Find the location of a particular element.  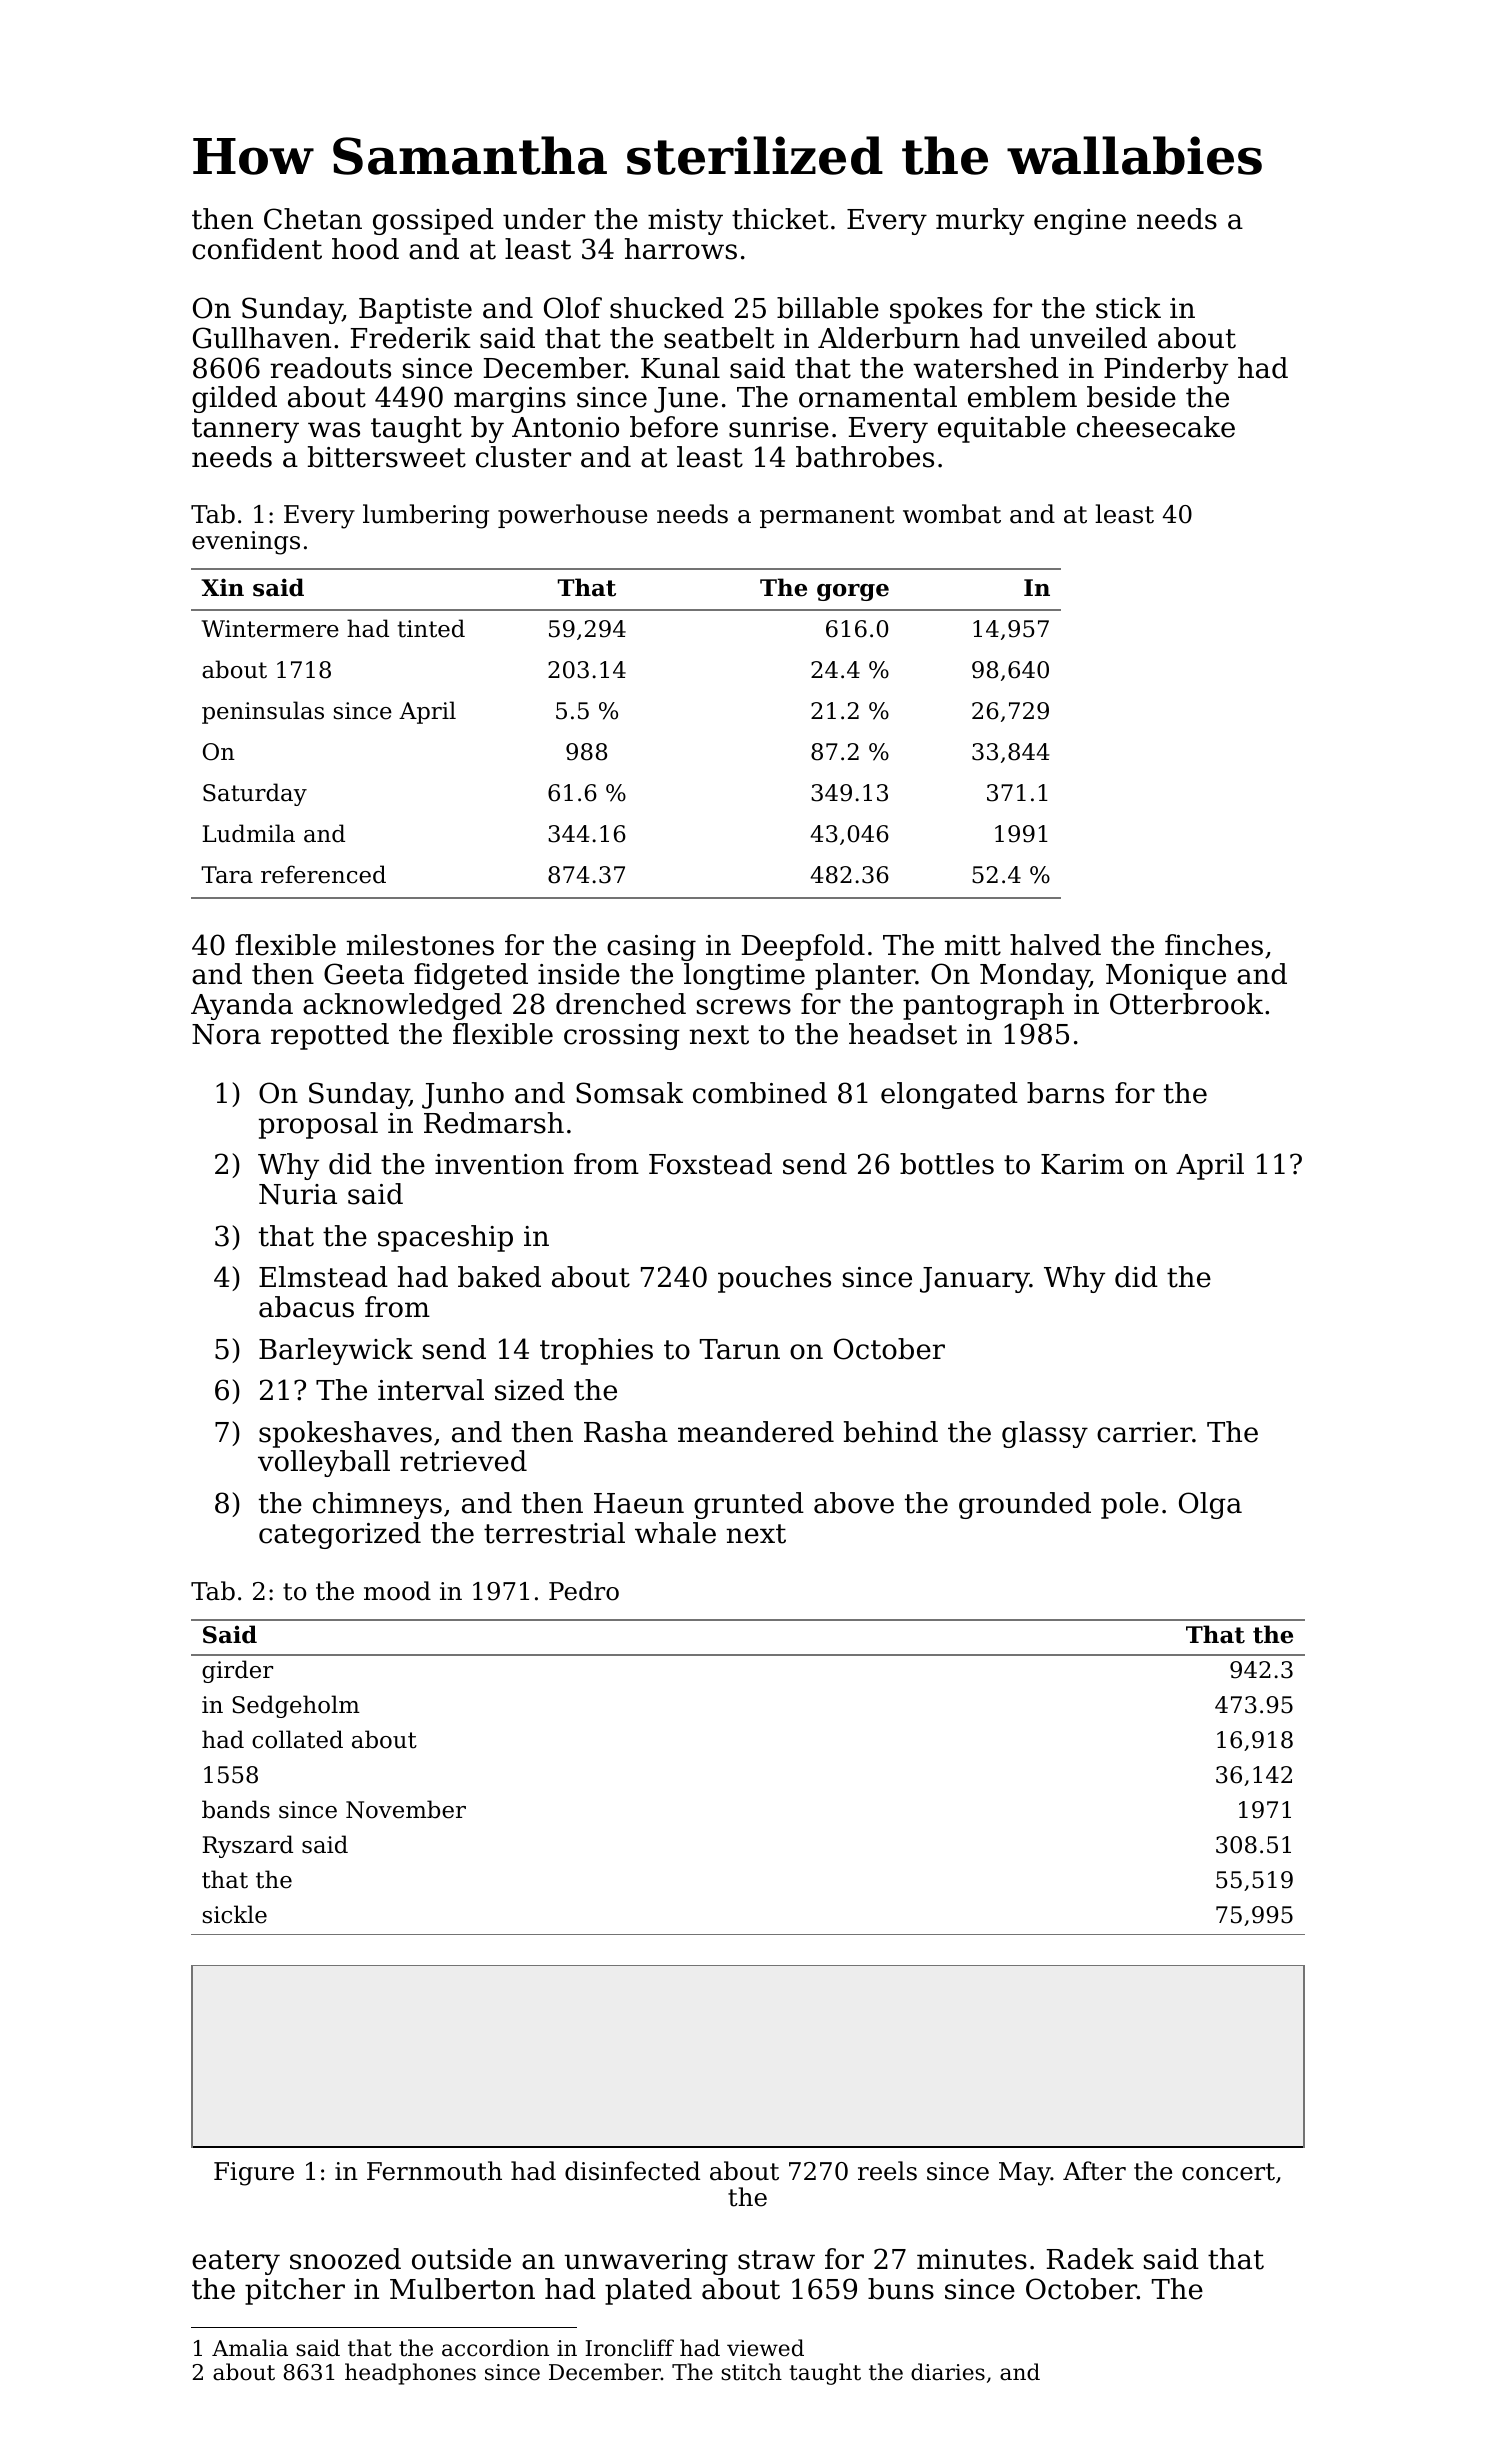

readouts is located at coordinates (330, 368).
